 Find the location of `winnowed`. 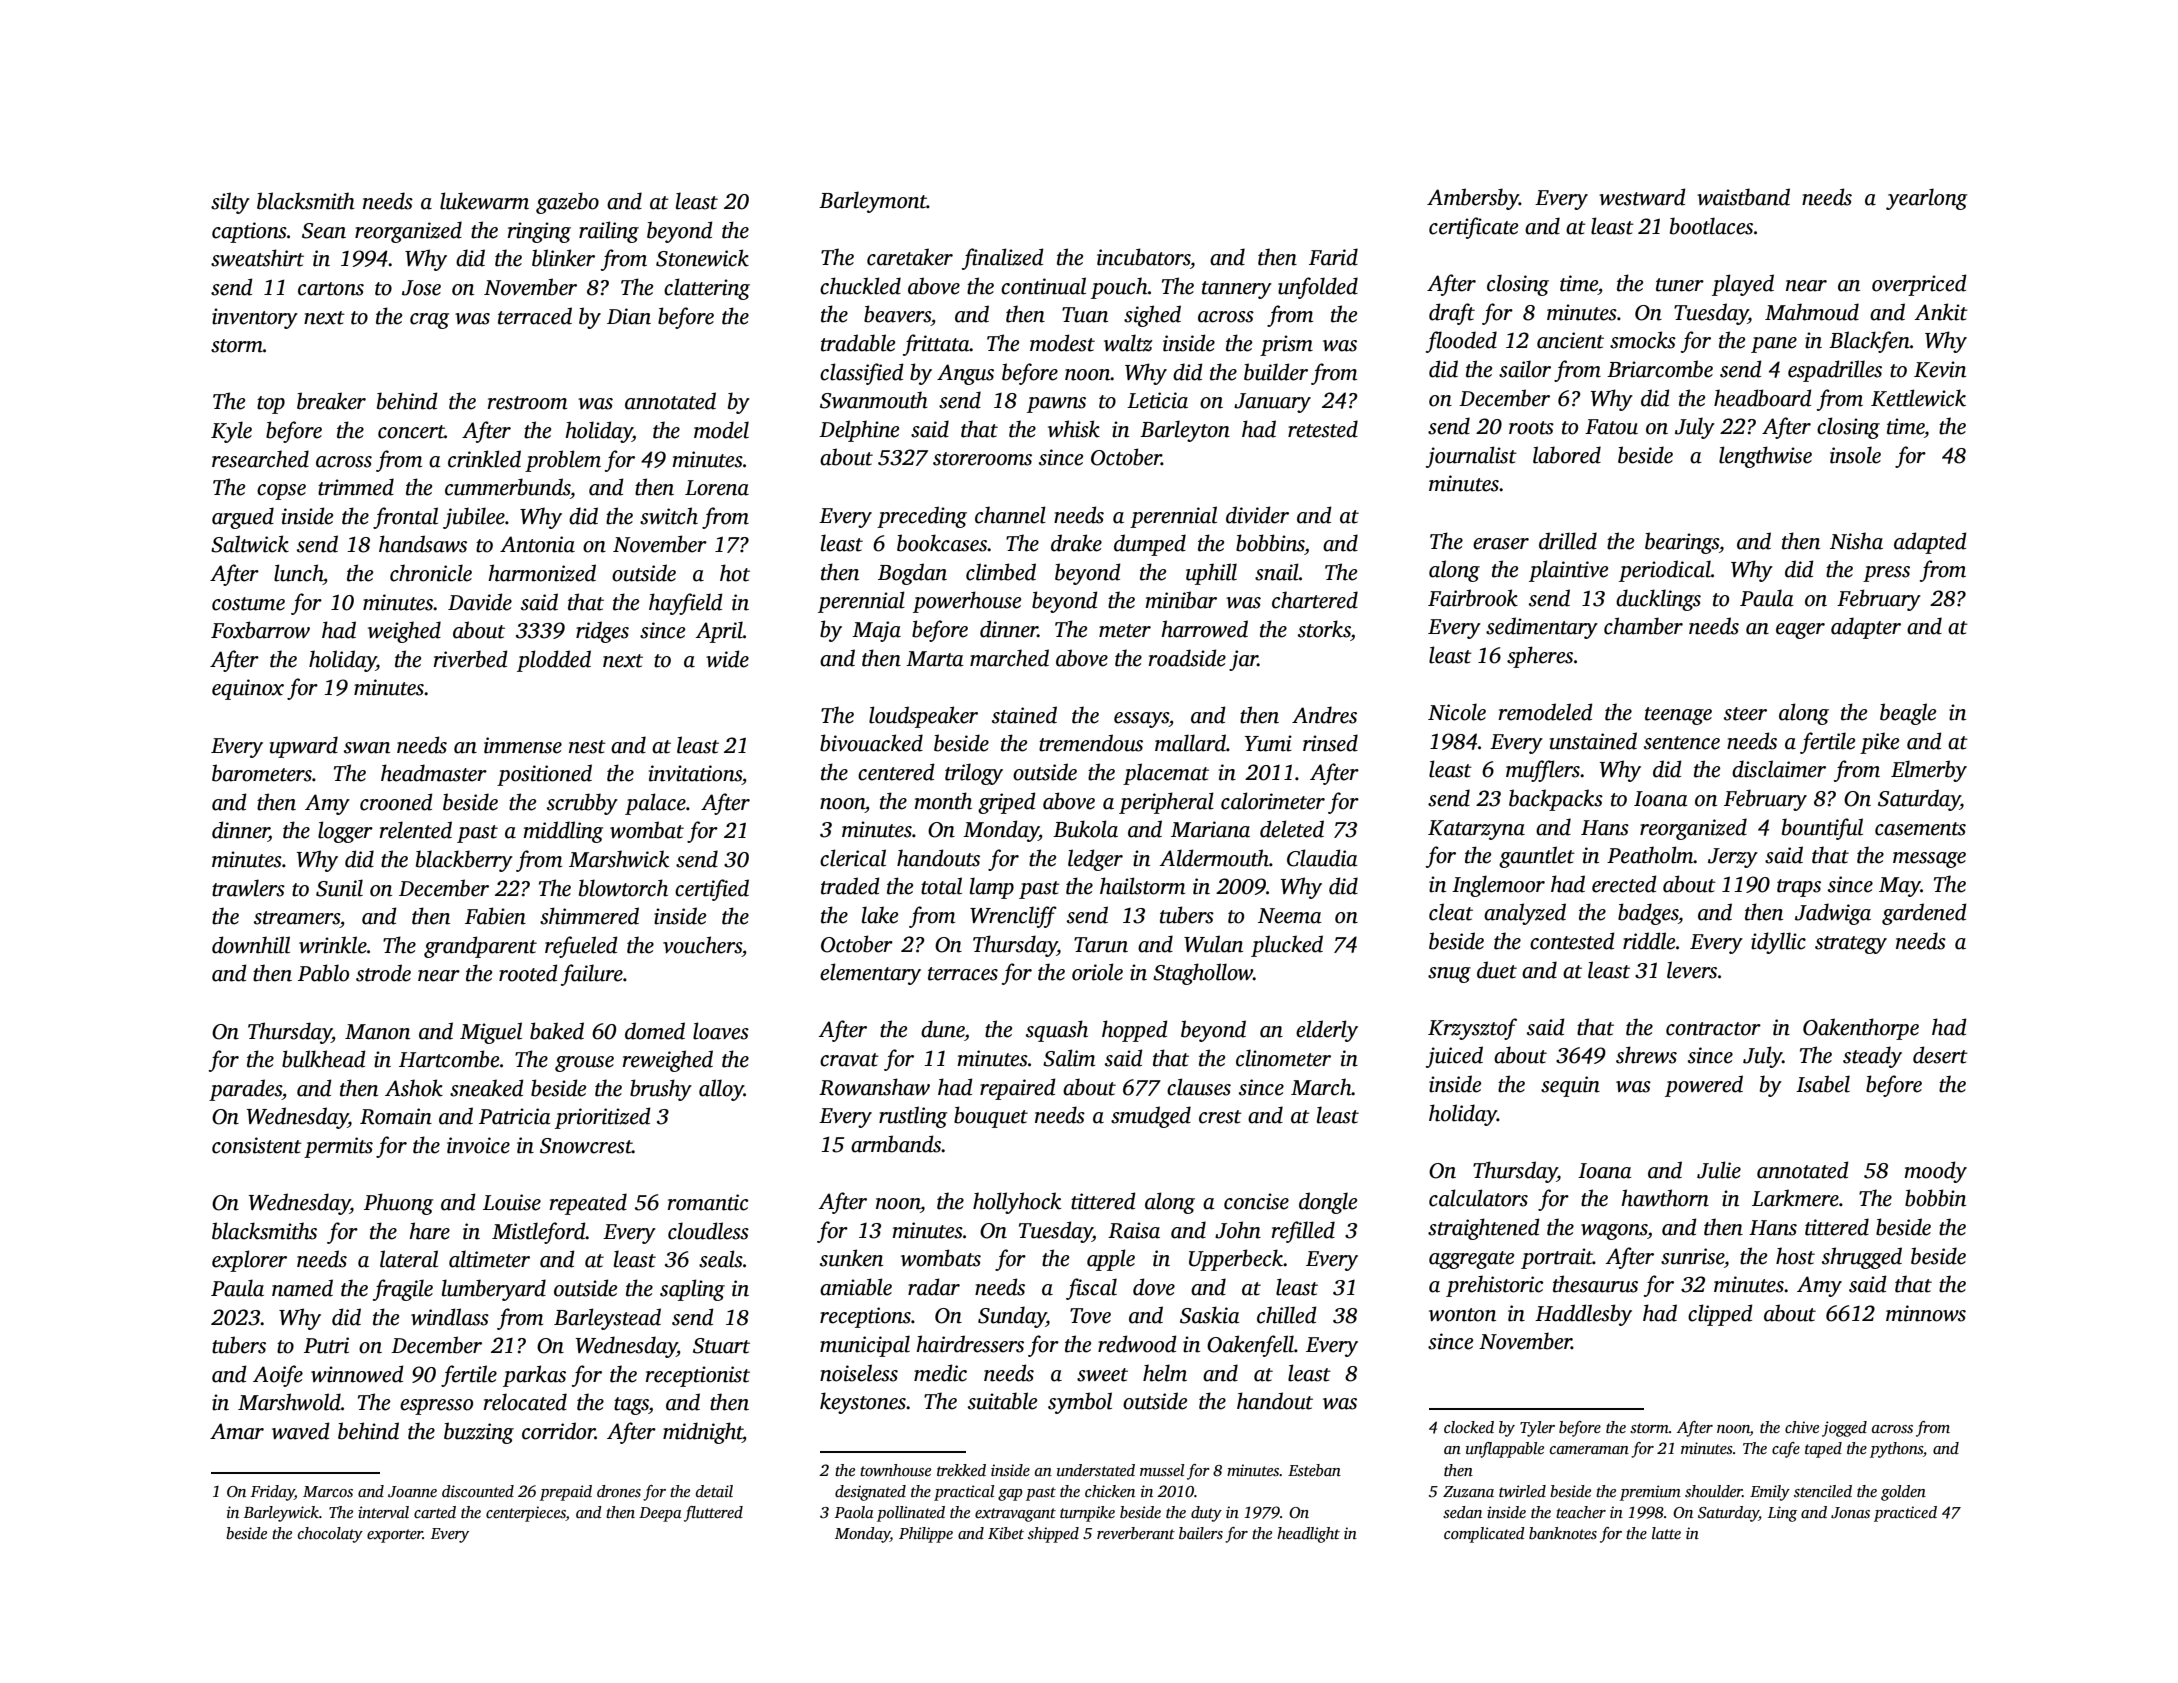

winnowed is located at coordinates (357, 1374).
